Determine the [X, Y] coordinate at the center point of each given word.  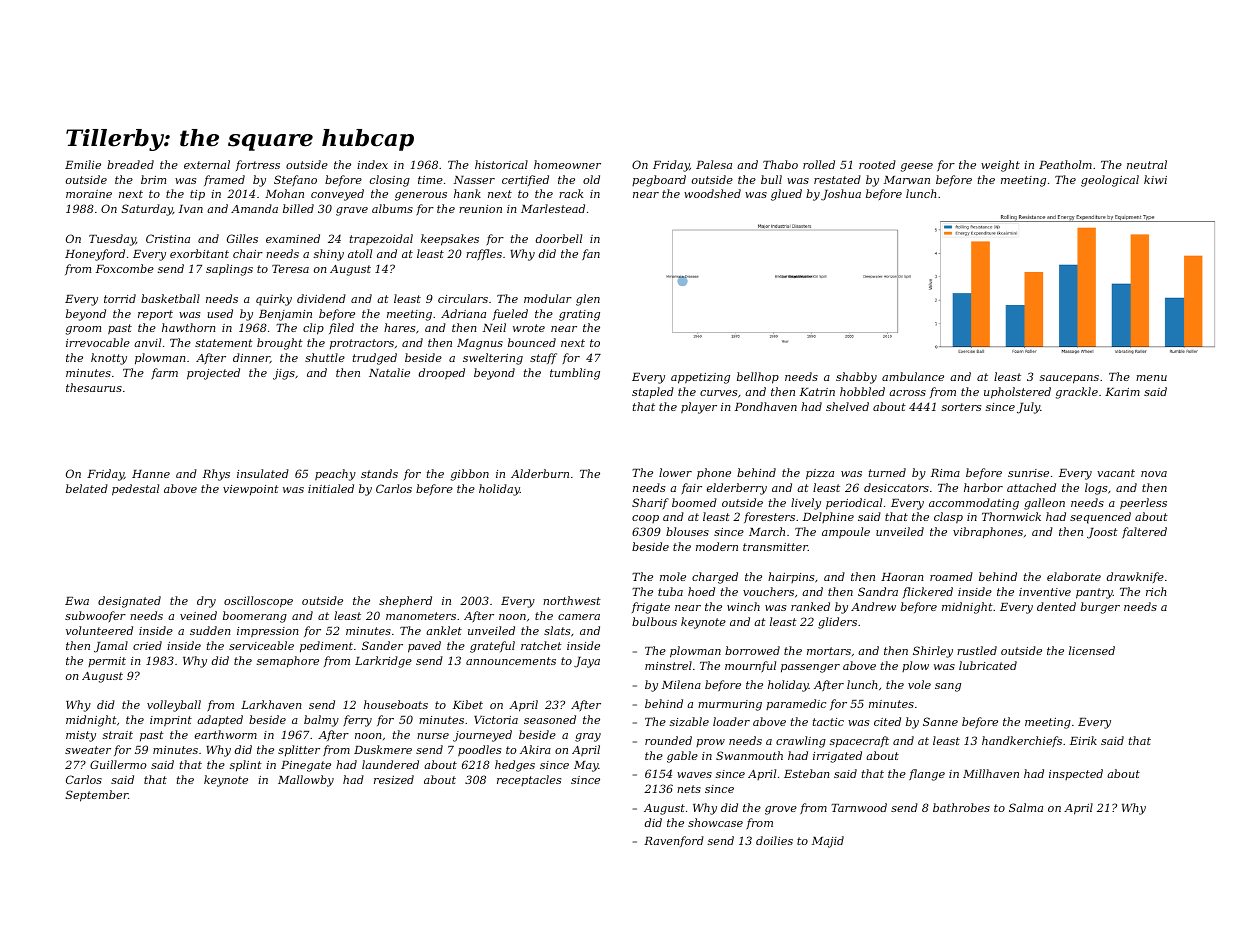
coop [645, 519]
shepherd [405, 601]
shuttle [325, 357]
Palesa [714, 164]
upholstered [1017, 393]
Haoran [902, 577]
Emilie [83, 164]
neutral [1147, 164]
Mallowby [306, 781]
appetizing [700, 378]
